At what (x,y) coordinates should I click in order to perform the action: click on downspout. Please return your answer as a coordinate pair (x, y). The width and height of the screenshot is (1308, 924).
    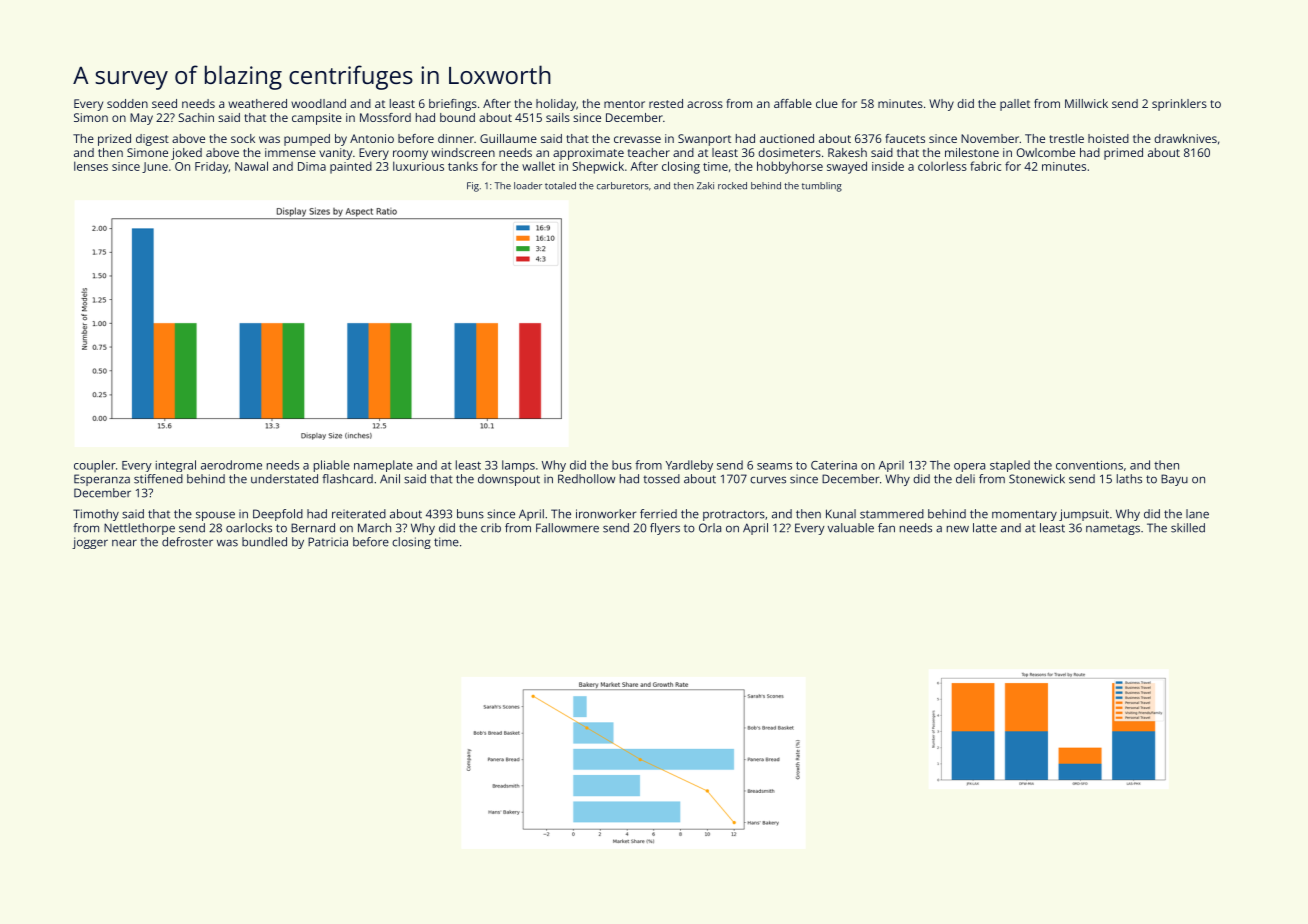
    Looking at the image, I should click on (509, 480).
